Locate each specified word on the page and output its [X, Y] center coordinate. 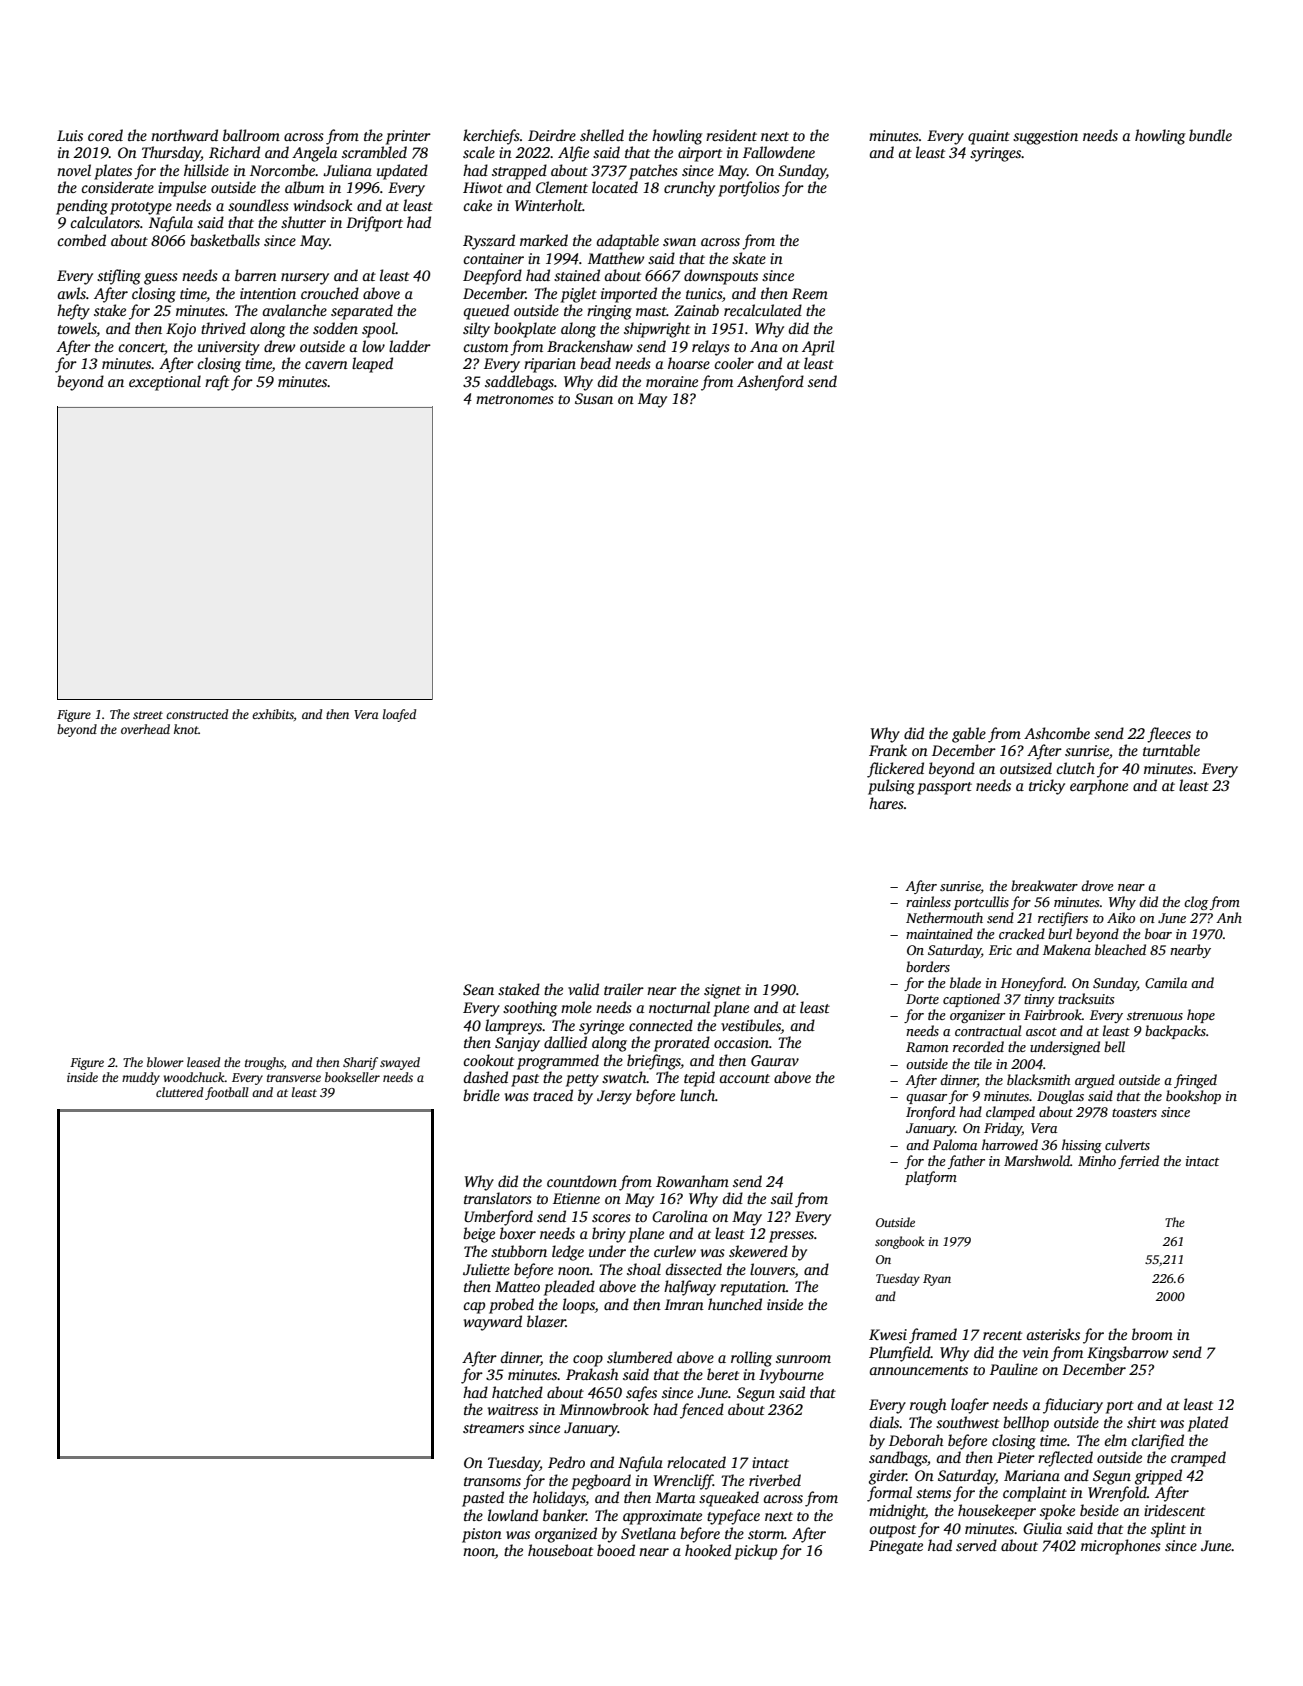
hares [886, 803]
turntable [1171, 750]
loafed [399, 715]
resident [731, 135]
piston [482, 1535]
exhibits [273, 714]
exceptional [165, 383]
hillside [206, 170]
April [818, 348]
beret [723, 1374]
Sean [478, 989]
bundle [1210, 135]
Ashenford [770, 383]
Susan [594, 398]
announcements [918, 1370]
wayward [493, 1323]
